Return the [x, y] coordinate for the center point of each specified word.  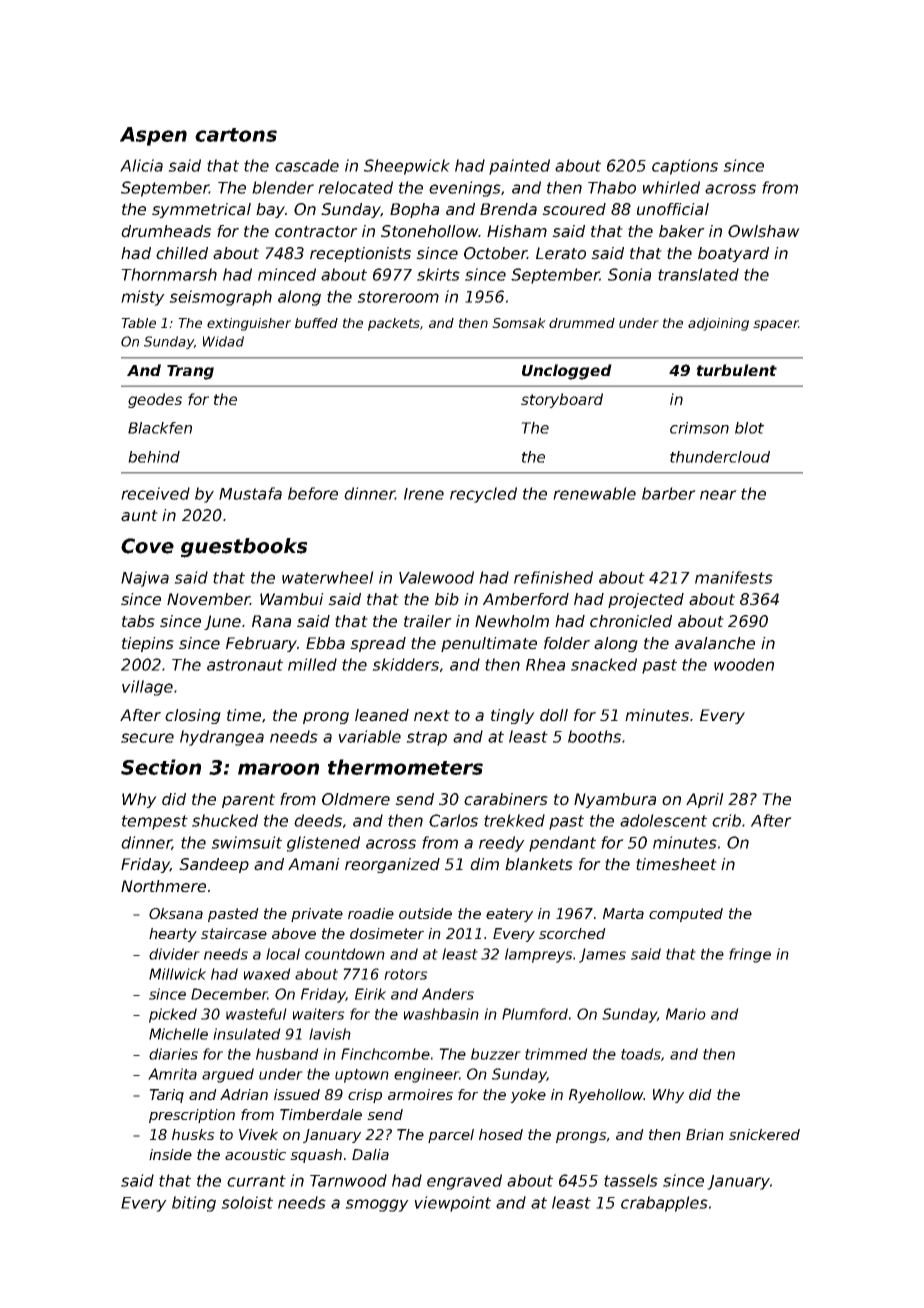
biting [194, 1204]
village [147, 688]
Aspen [153, 136]
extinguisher [249, 324]
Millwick [177, 974]
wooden [744, 664]
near [718, 495]
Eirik [370, 994]
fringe [750, 955]
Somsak [519, 323]
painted [519, 167]
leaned [382, 715]
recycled [483, 495]
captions [685, 167]
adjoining [718, 324]
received [155, 493]
